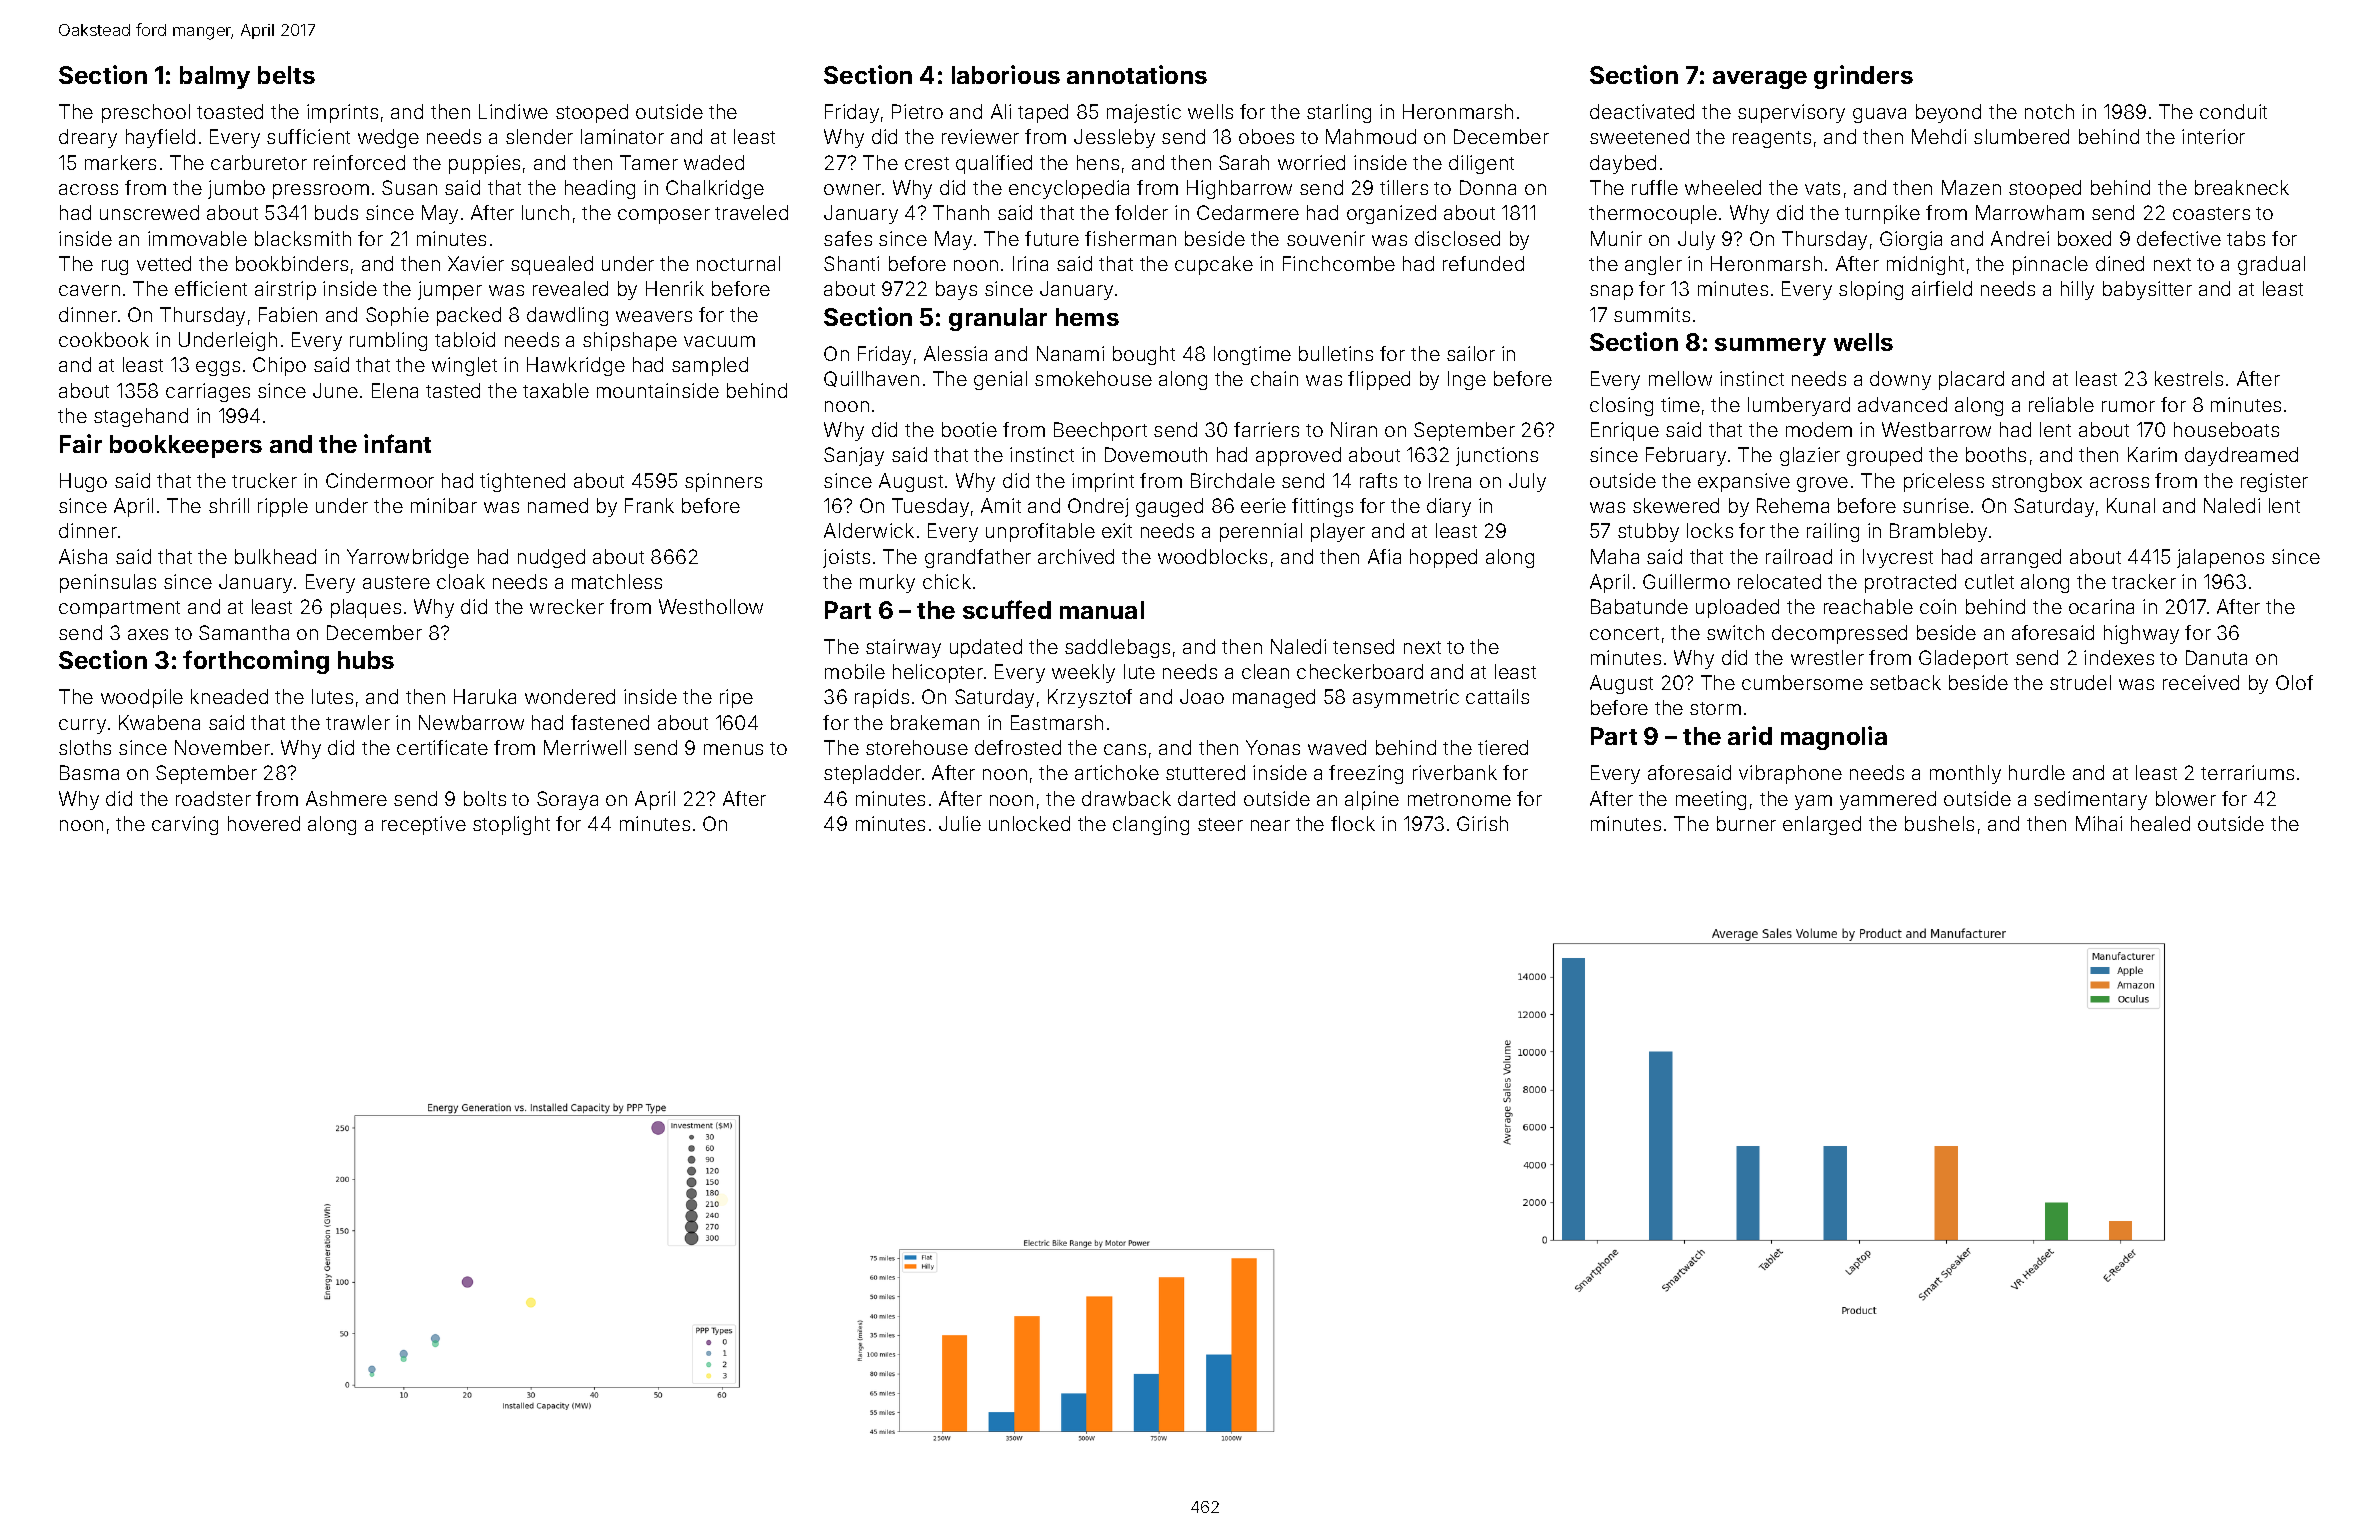 Image resolution: width=2380 pixels, height=1540 pixels. I want to click on wrestler, so click(1827, 657).
